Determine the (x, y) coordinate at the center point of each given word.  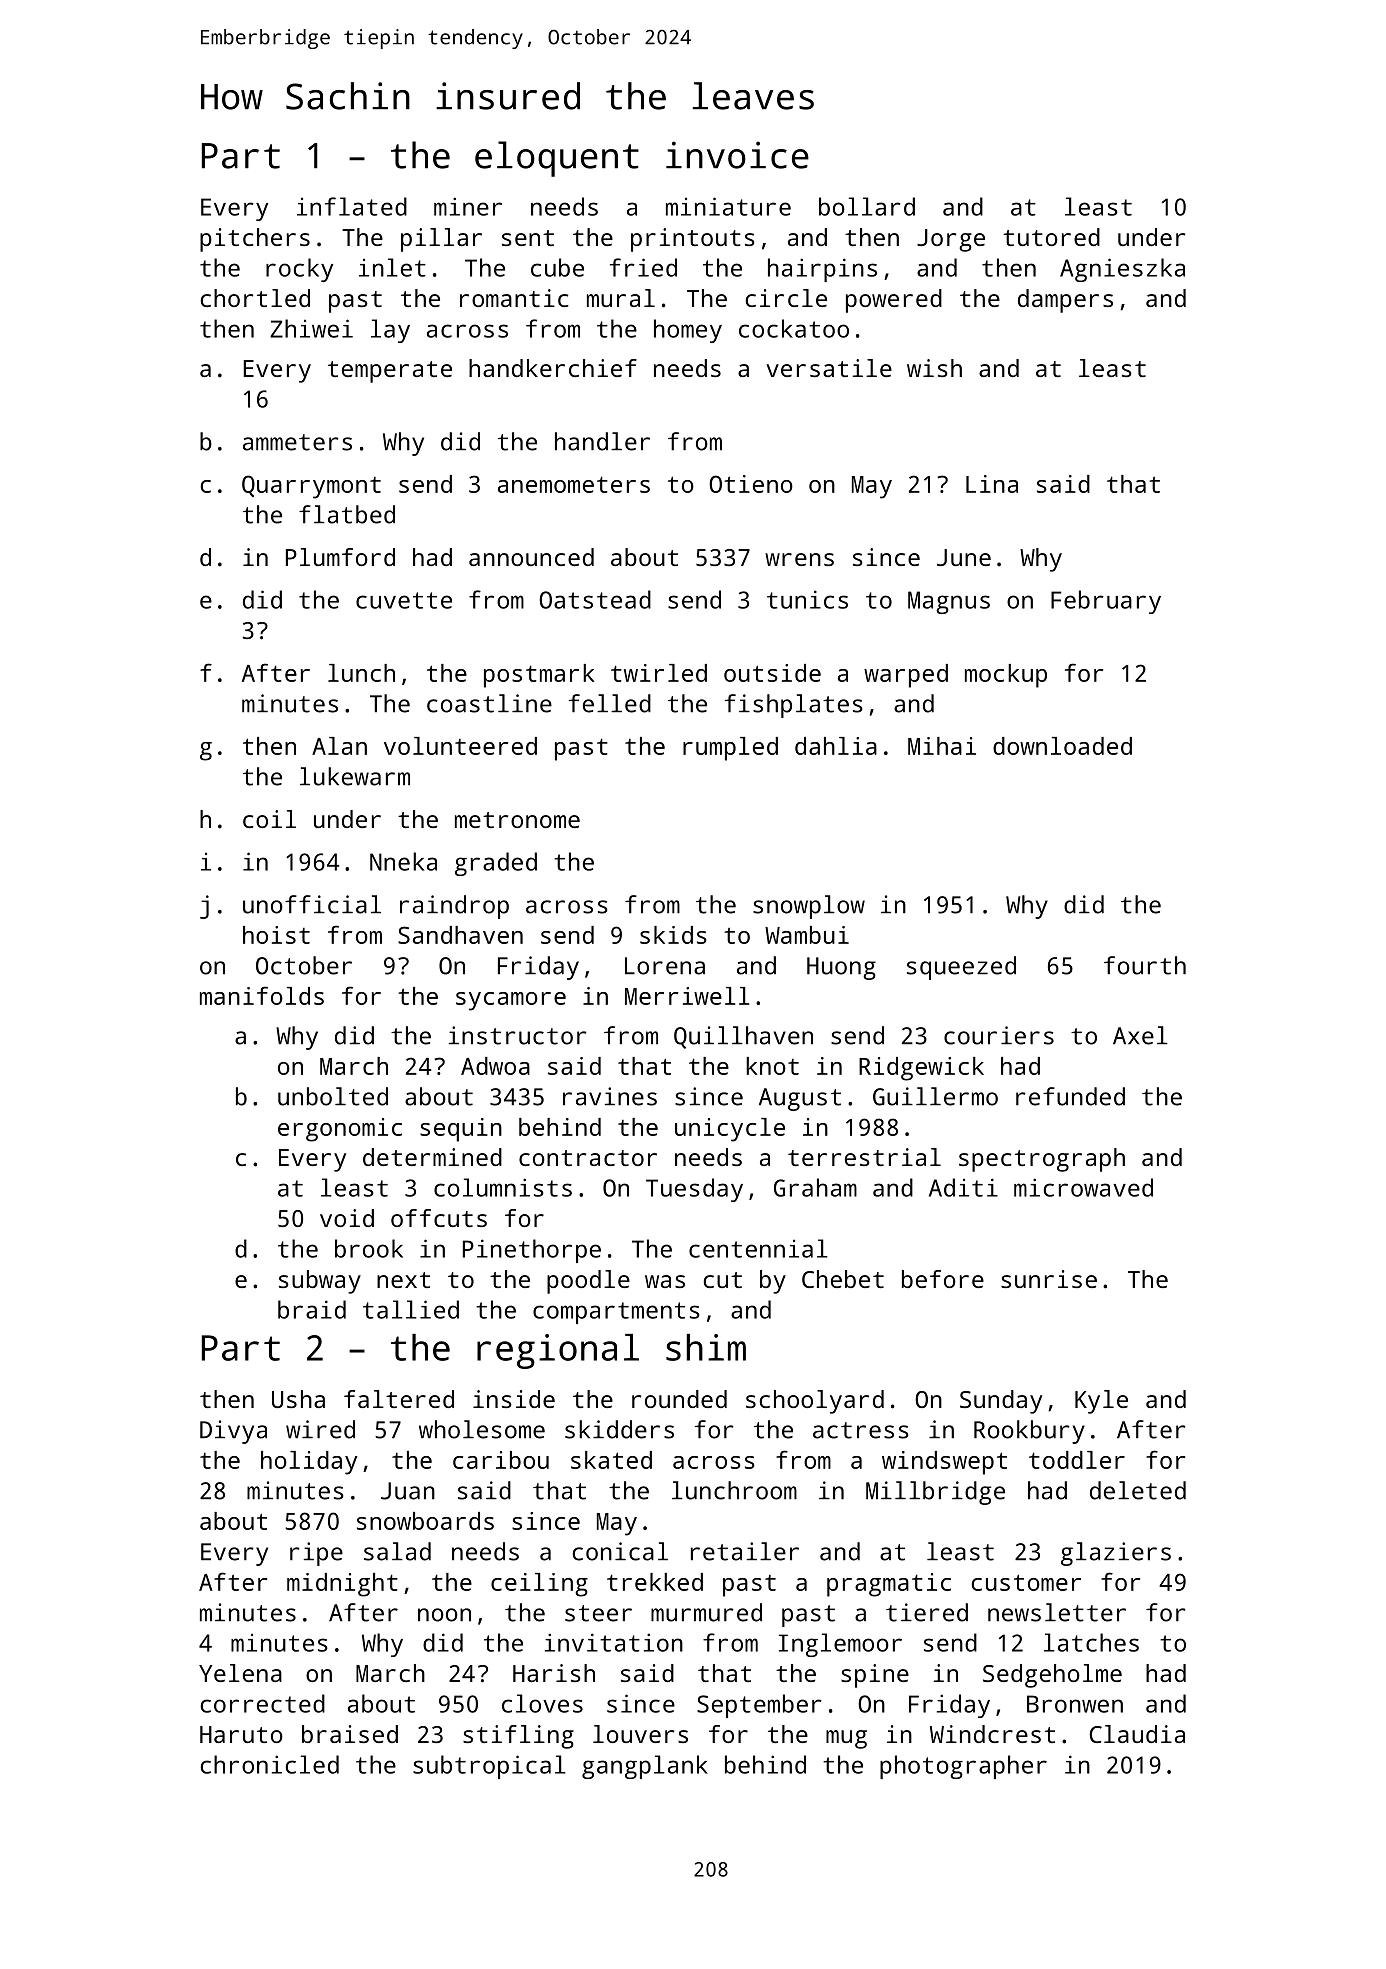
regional (558, 1351)
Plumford (340, 557)
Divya (233, 1432)
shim (706, 1347)
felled (610, 703)
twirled (659, 673)
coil (269, 819)
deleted (1138, 1490)
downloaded (1062, 746)
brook (369, 1248)
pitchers (255, 240)
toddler (1077, 1460)
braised (350, 1734)
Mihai (942, 746)
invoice (737, 155)
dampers (1065, 301)
